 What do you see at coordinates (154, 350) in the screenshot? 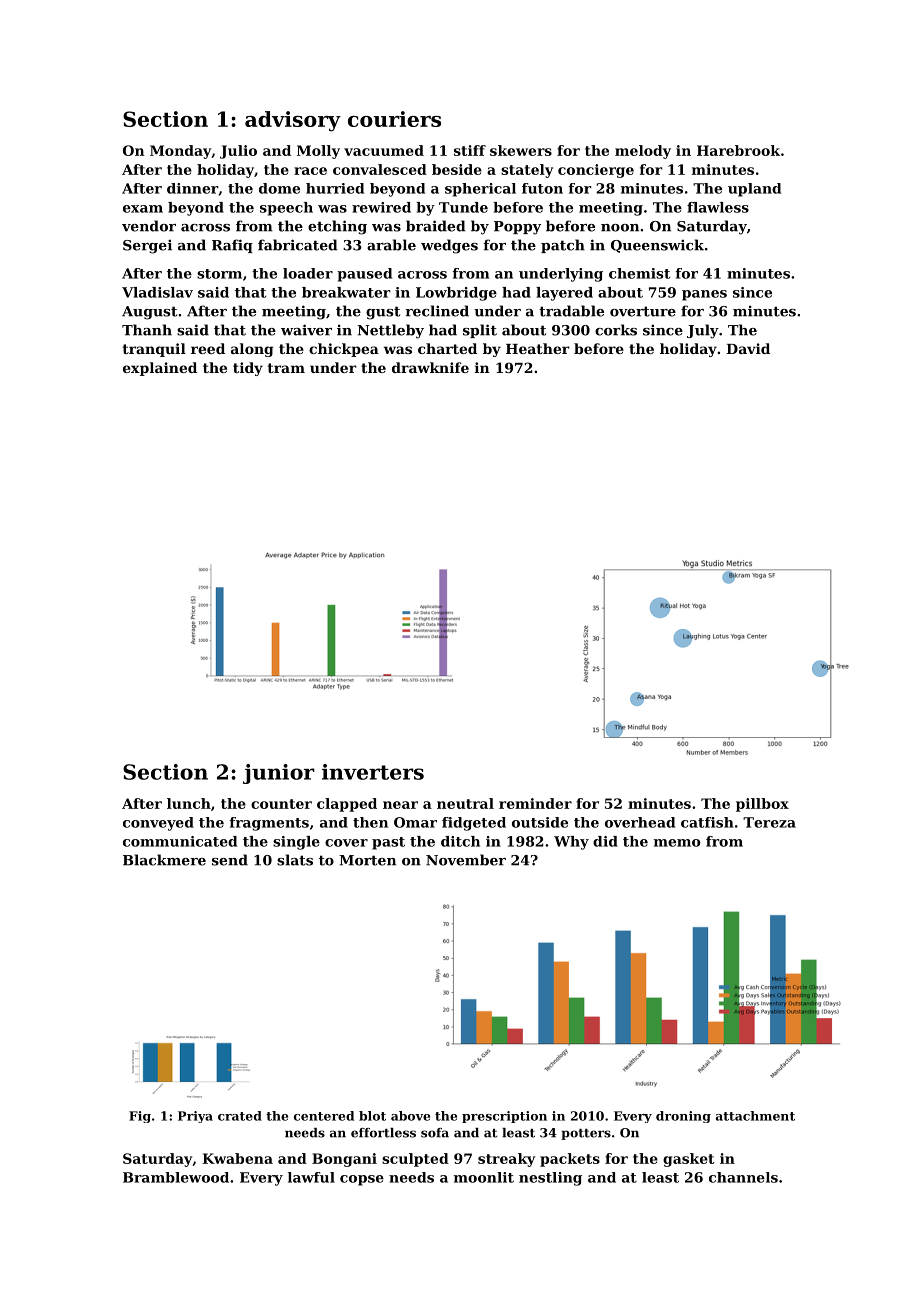
I see `tranquil` at bounding box center [154, 350].
